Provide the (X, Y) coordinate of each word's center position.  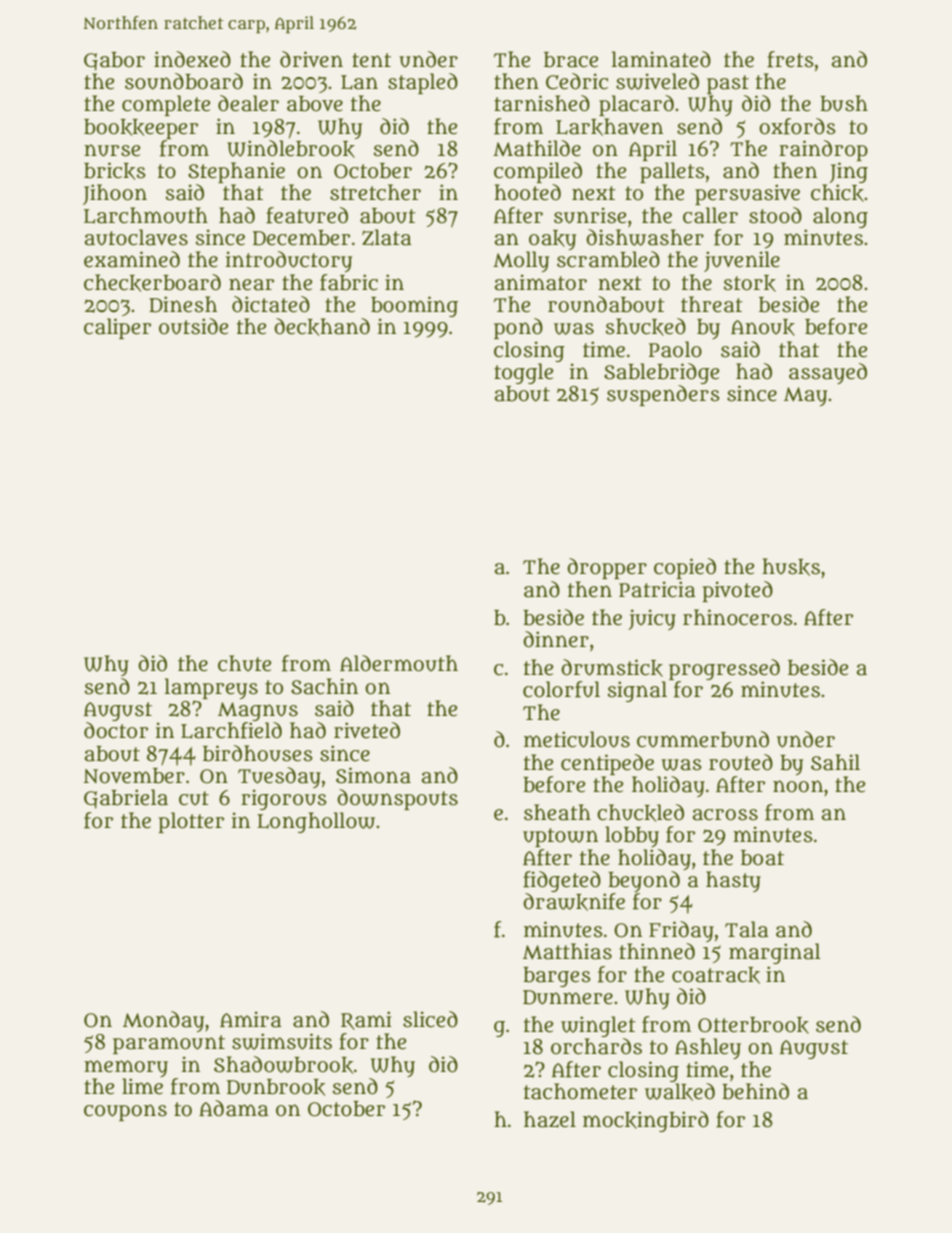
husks (791, 567)
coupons (125, 1112)
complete (166, 105)
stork (750, 283)
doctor (116, 730)
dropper (607, 568)
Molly (521, 261)
